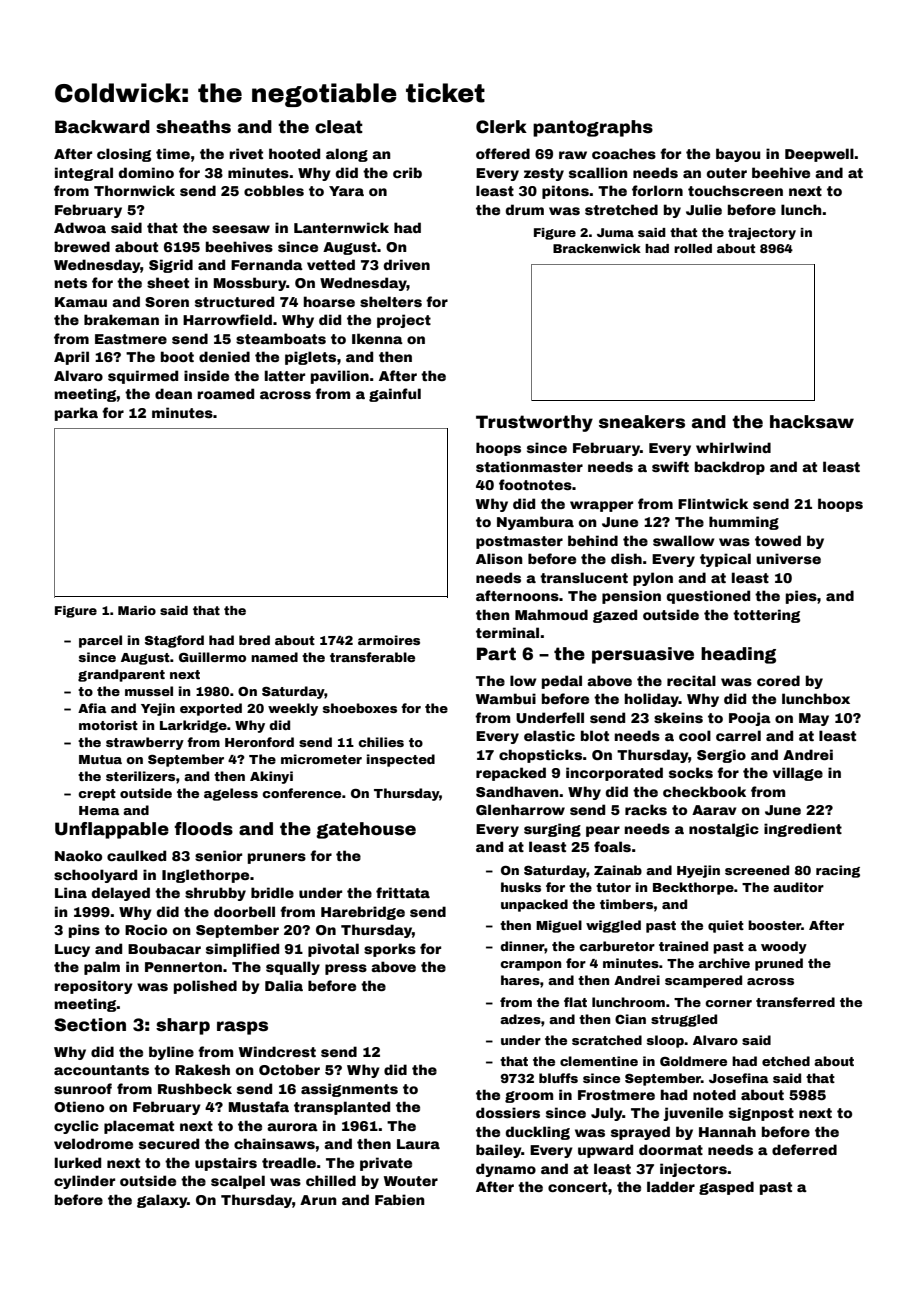 This image has width=924, height=1308. Describe the element at coordinates (577, 1187) in the image. I see `concert` at that location.
